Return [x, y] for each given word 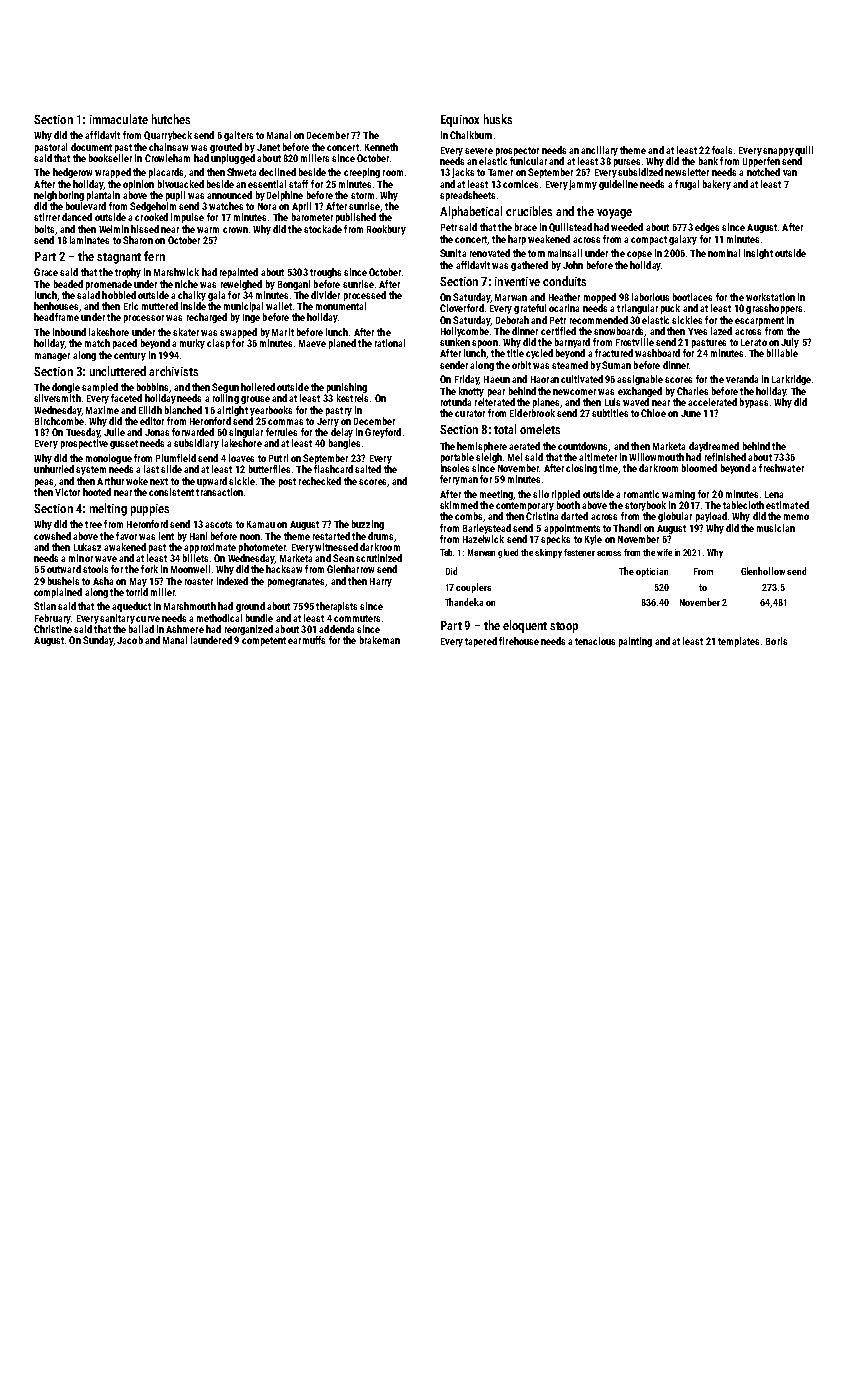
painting [635, 642]
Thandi [627, 528]
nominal [724, 253]
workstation [770, 297]
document [91, 147]
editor [152, 421]
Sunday [98, 641]
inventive [517, 281]
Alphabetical [471, 212]
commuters [357, 618]
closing [581, 469]
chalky [192, 296]
